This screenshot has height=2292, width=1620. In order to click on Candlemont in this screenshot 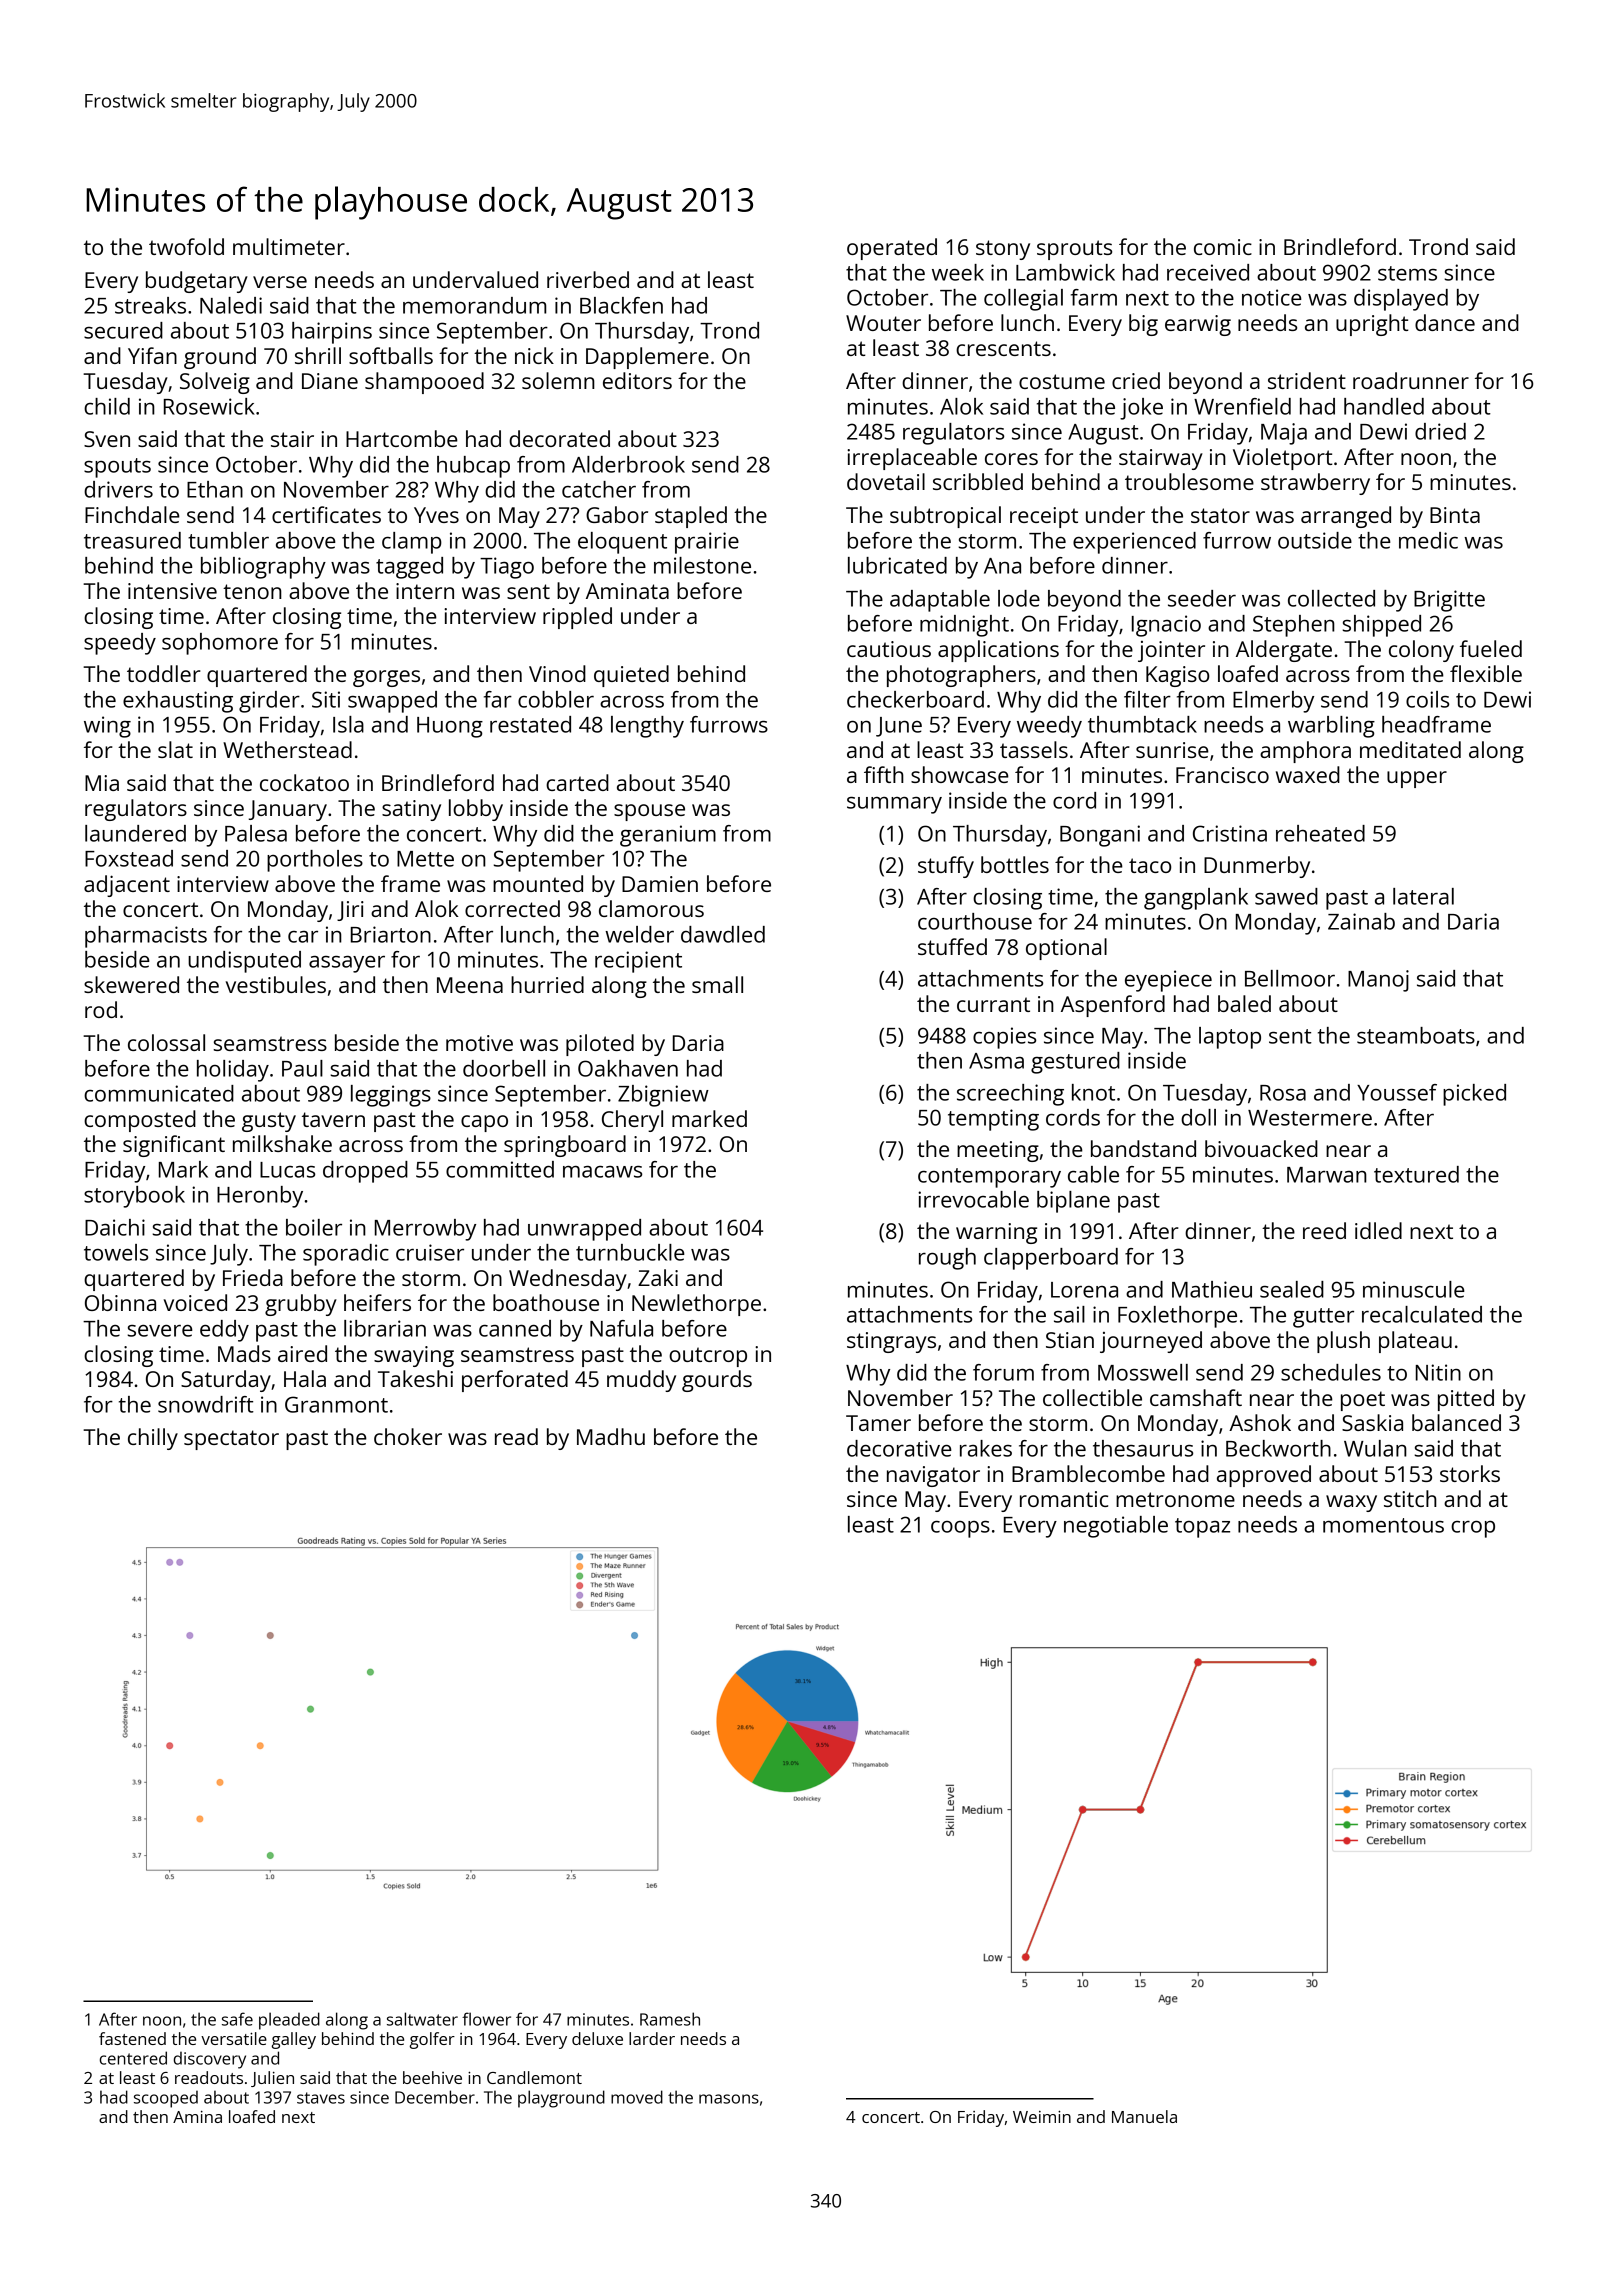, I will do `click(534, 2077)`.
